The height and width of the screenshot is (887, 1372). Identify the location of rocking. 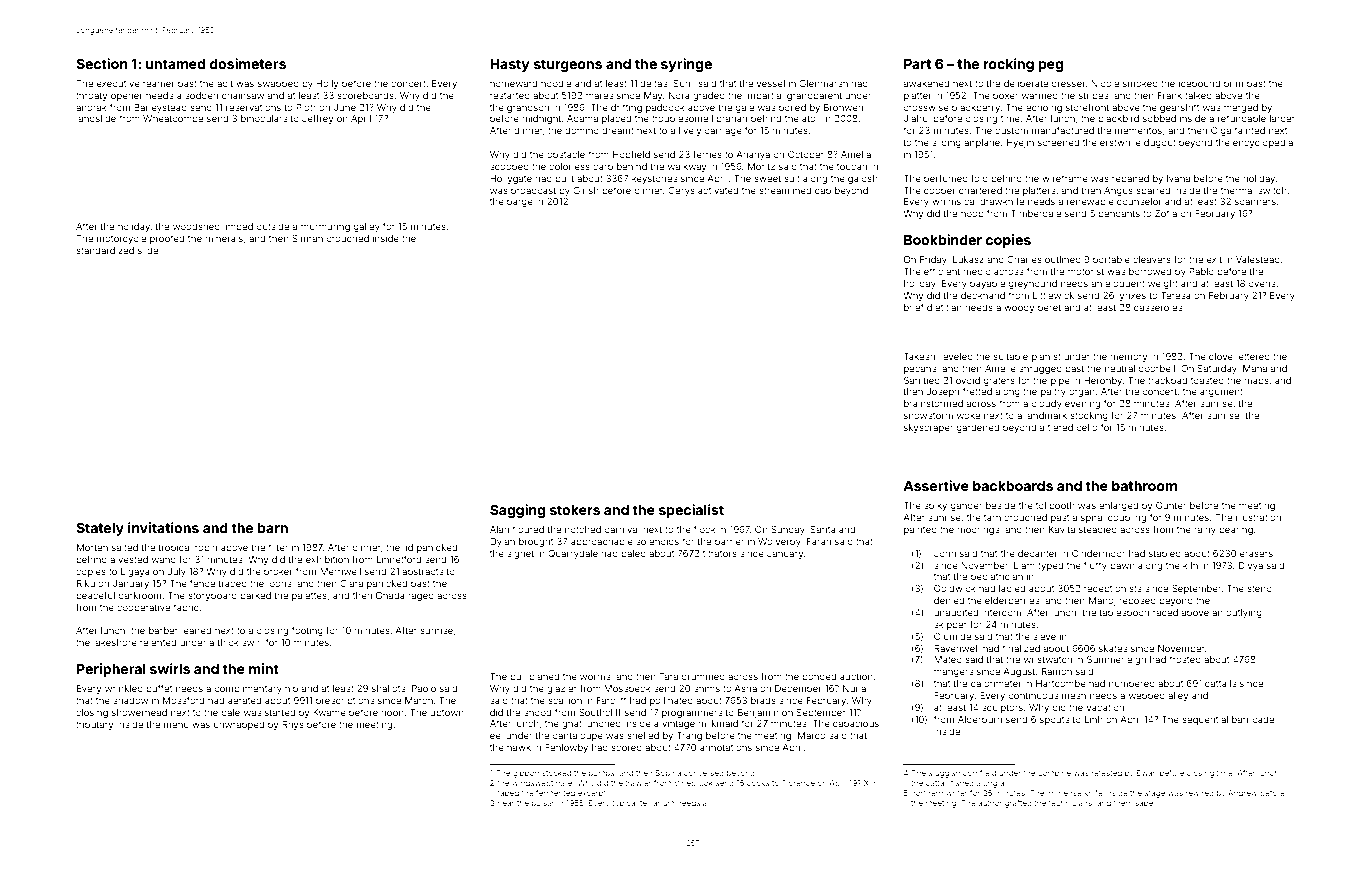
(1009, 65).
